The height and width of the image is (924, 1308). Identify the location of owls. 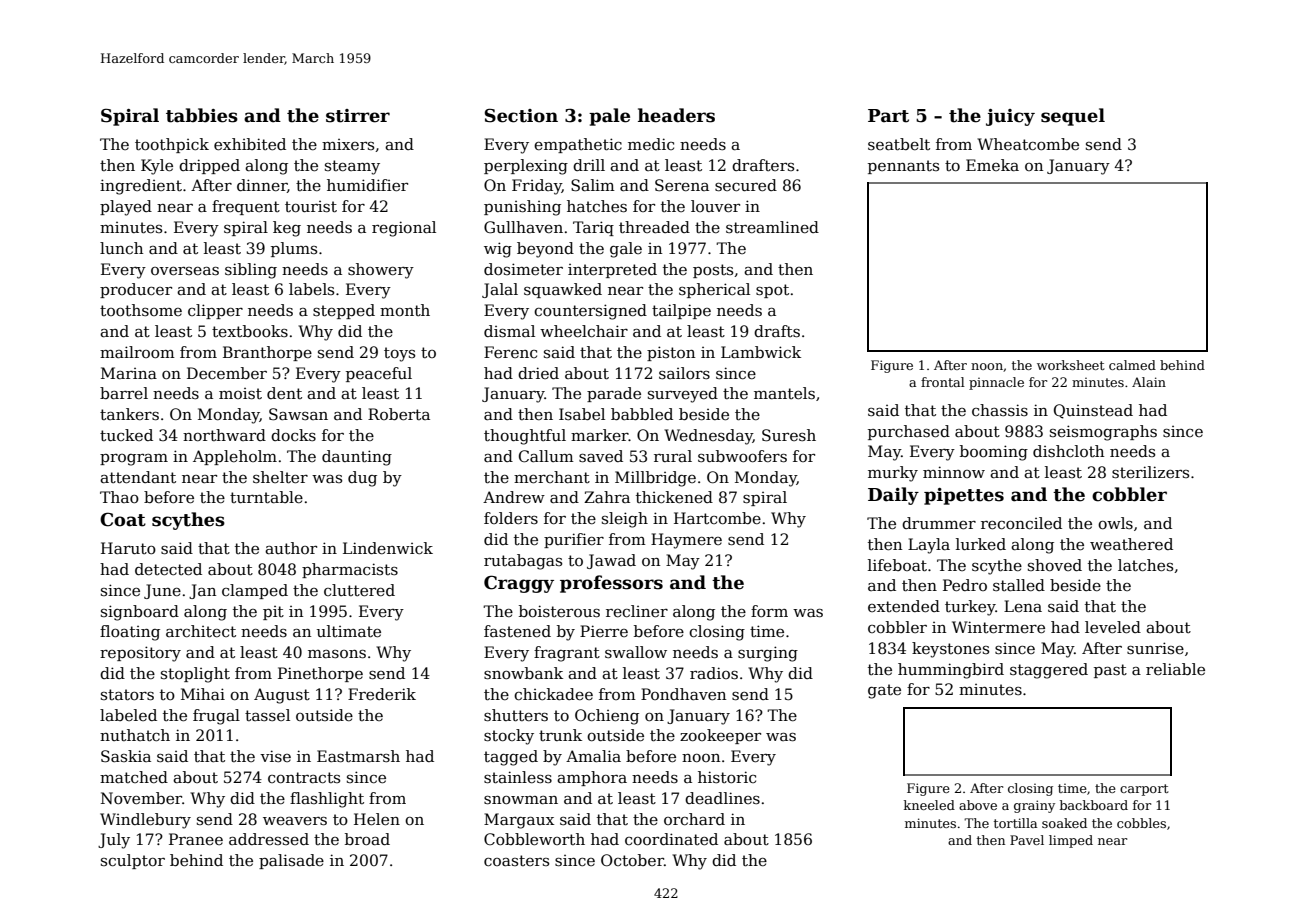
(1115, 523).
